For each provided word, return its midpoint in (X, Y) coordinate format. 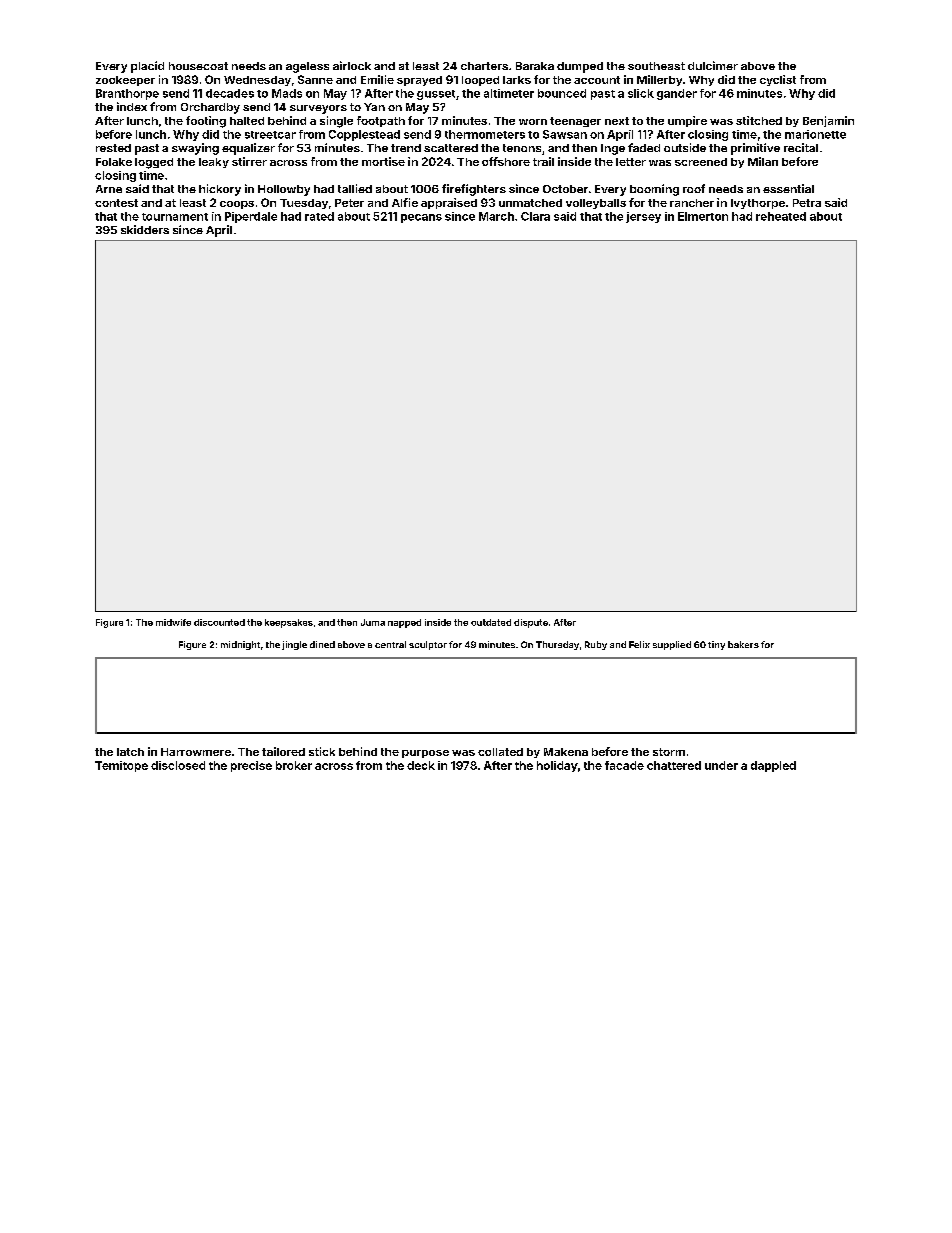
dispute (531, 623)
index (132, 106)
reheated (781, 216)
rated (319, 216)
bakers (743, 644)
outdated (491, 622)
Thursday (557, 645)
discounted (219, 622)
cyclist (778, 80)
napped (404, 623)
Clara (535, 216)
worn (533, 122)
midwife (173, 622)
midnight (240, 645)
